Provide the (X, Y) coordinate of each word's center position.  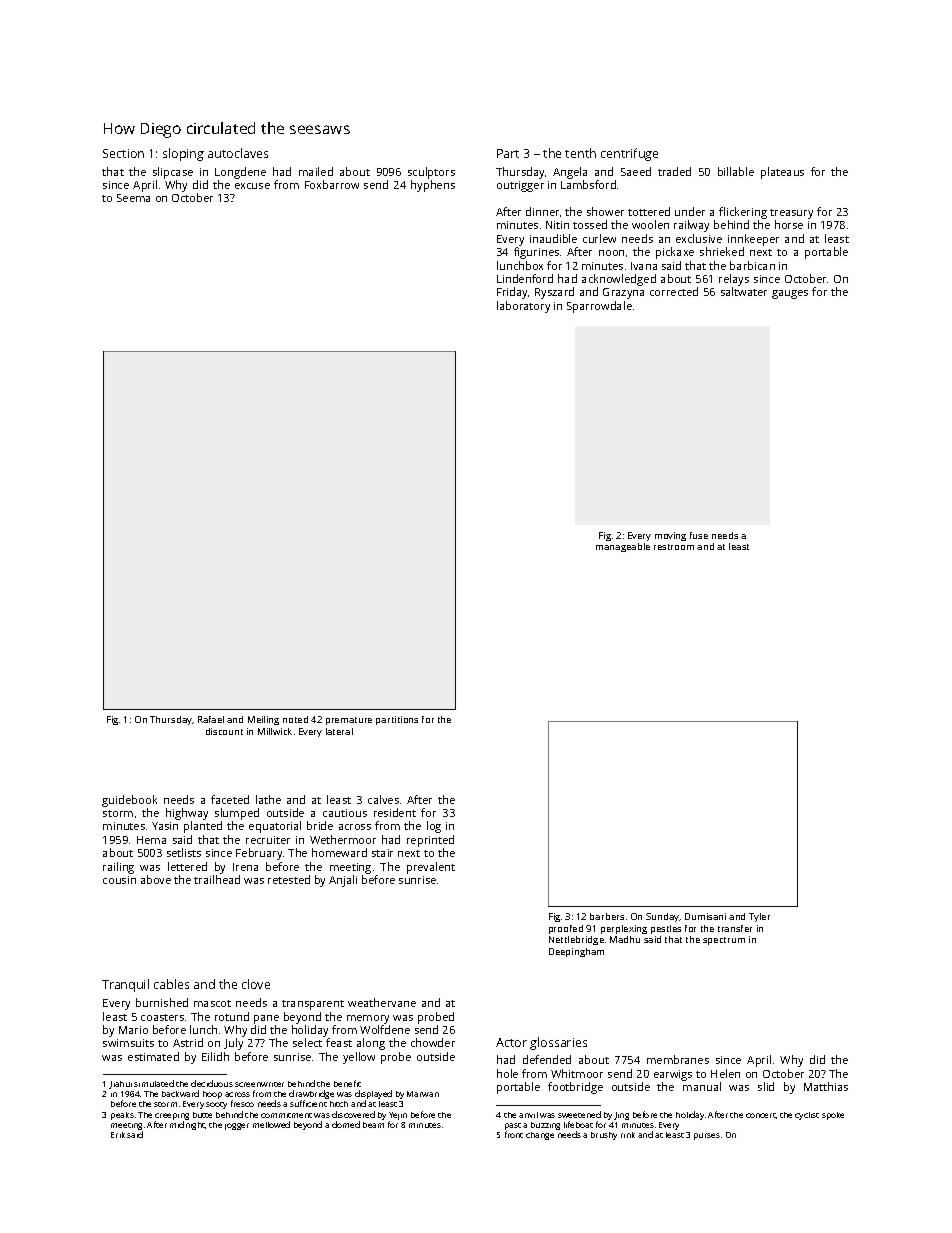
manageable (623, 547)
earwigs (673, 1075)
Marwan (423, 1094)
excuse (252, 186)
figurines (536, 253)
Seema (133, 198)
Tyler (759, 917)
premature (349, 721)
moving (670, 536)
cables (171, 984)
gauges (790, 294)
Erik (118, 1135)
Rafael (211, 719)
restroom (674, 547)
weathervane (382, 1002)
